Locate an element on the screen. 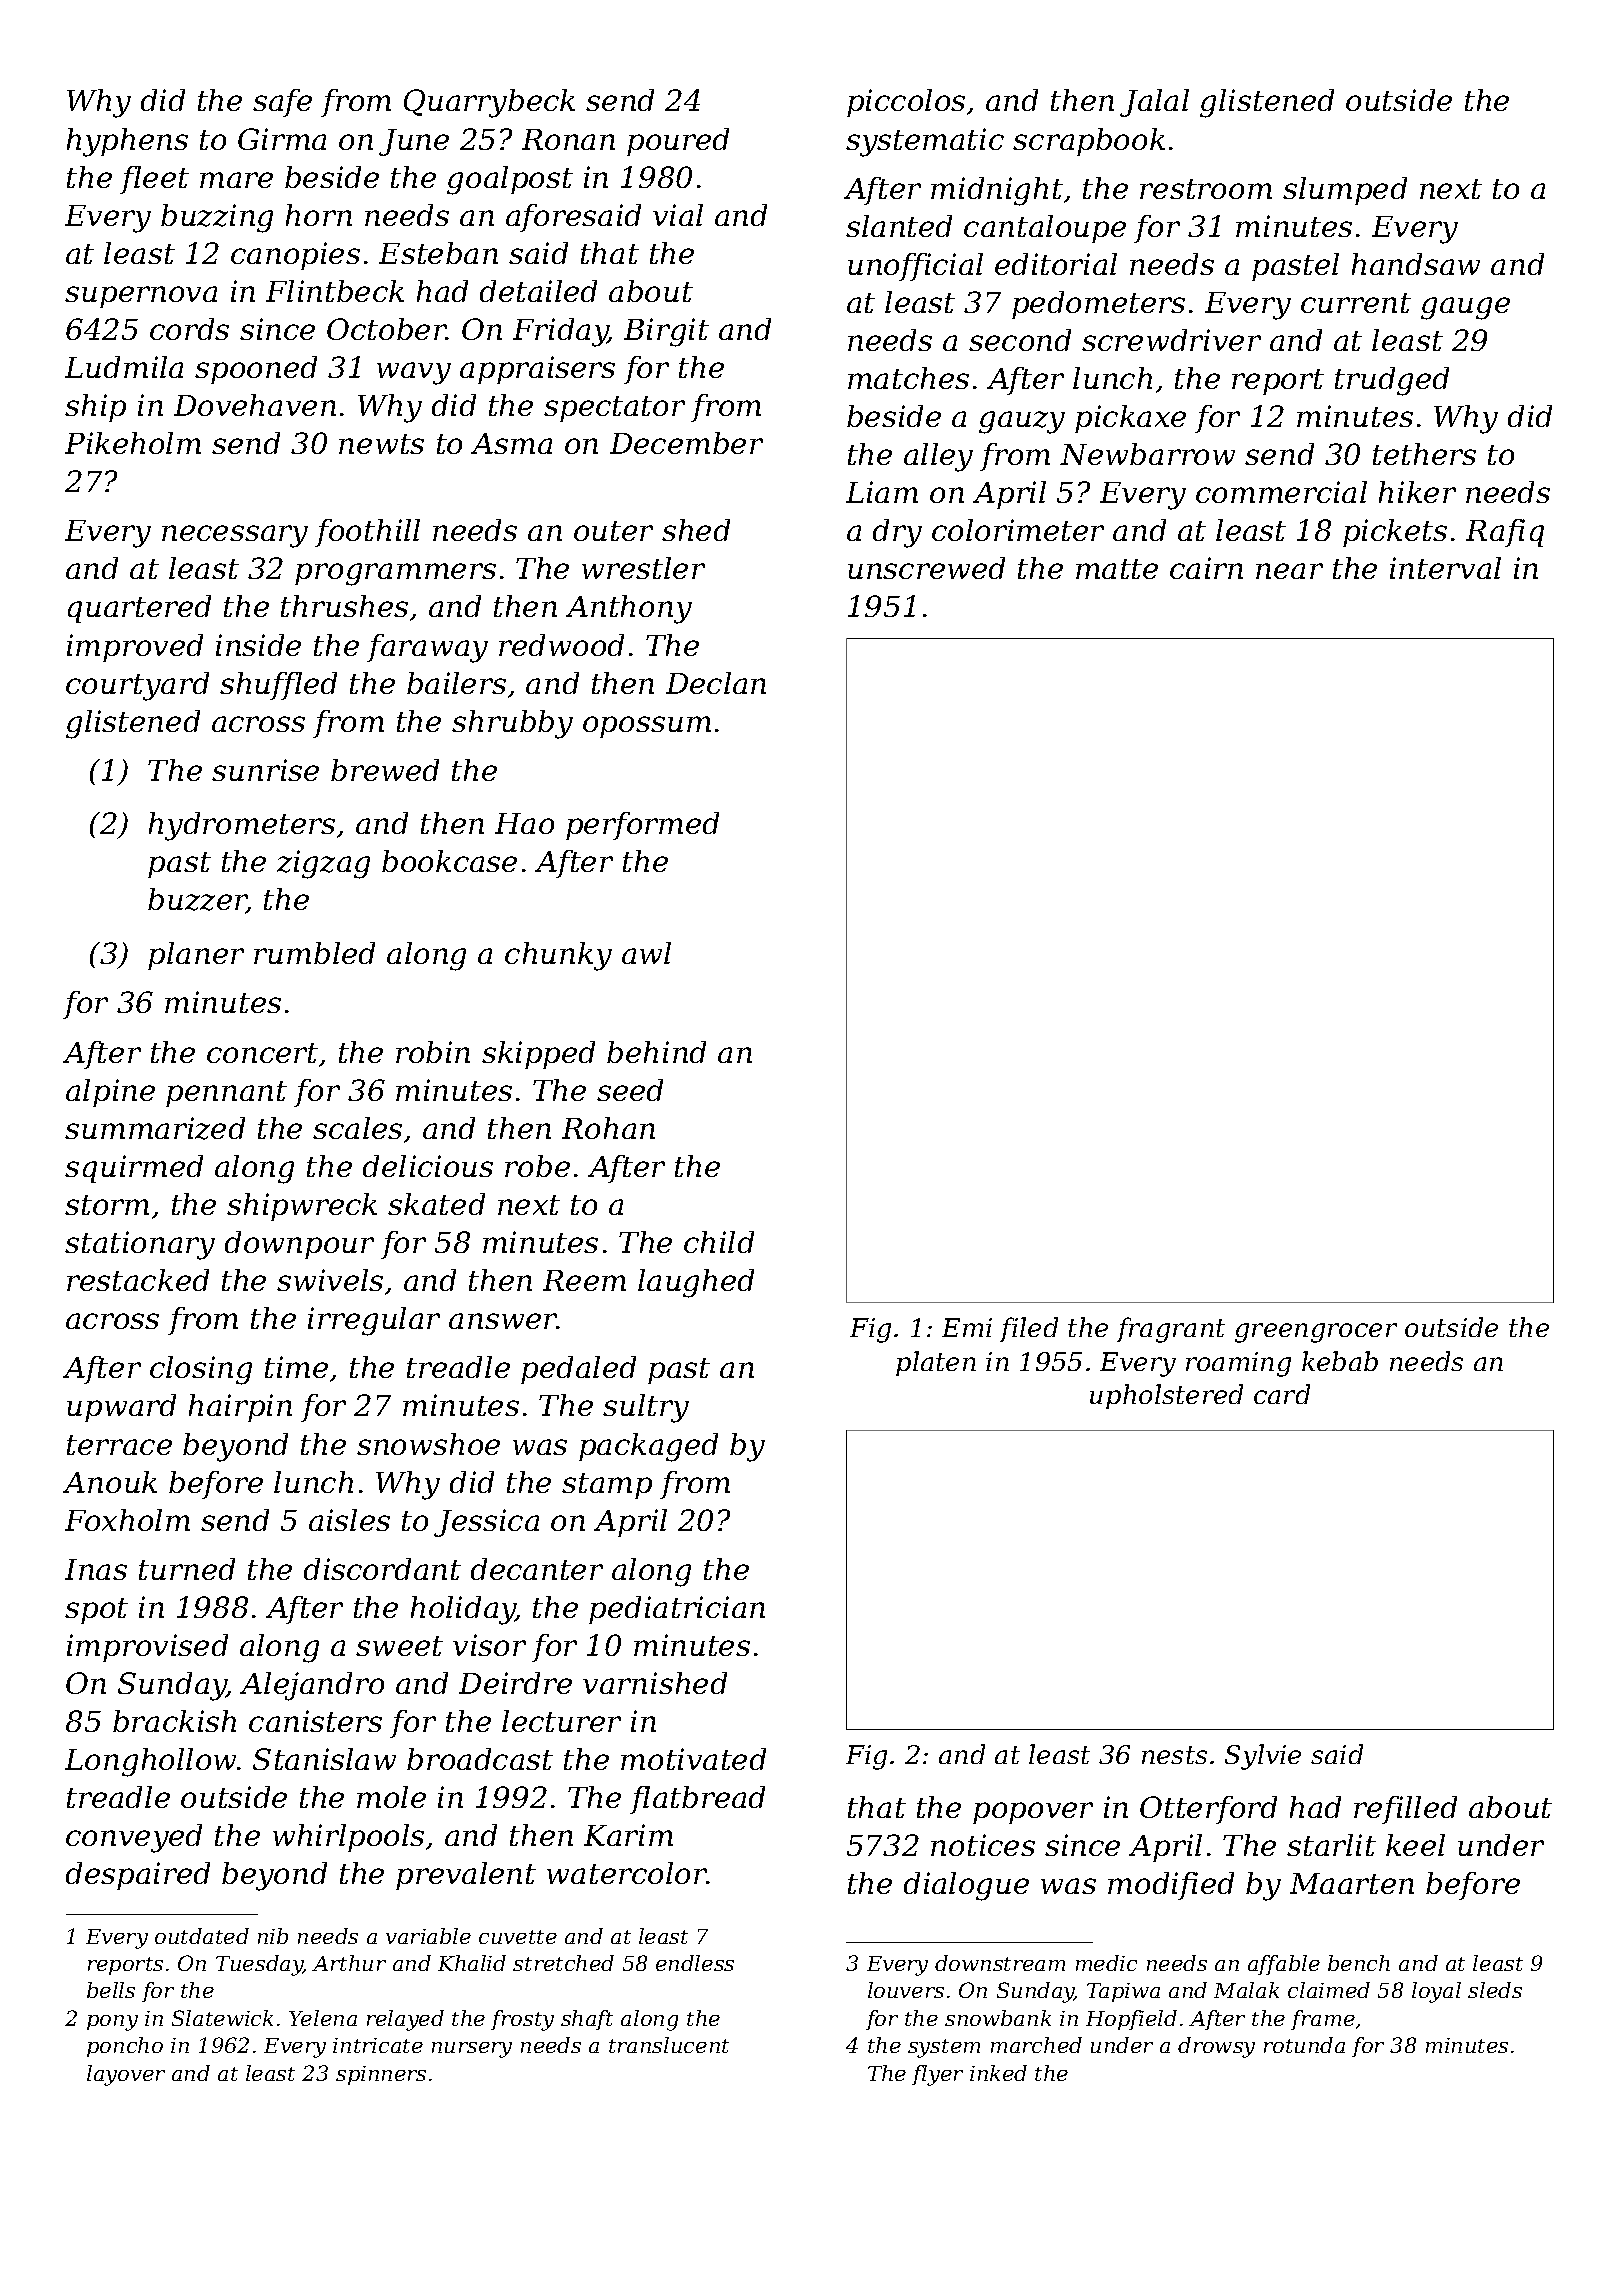 Image resolution: width=1620 pixels, height=2292 pixels. Pikeholm is located at coordinates (133, 443).
